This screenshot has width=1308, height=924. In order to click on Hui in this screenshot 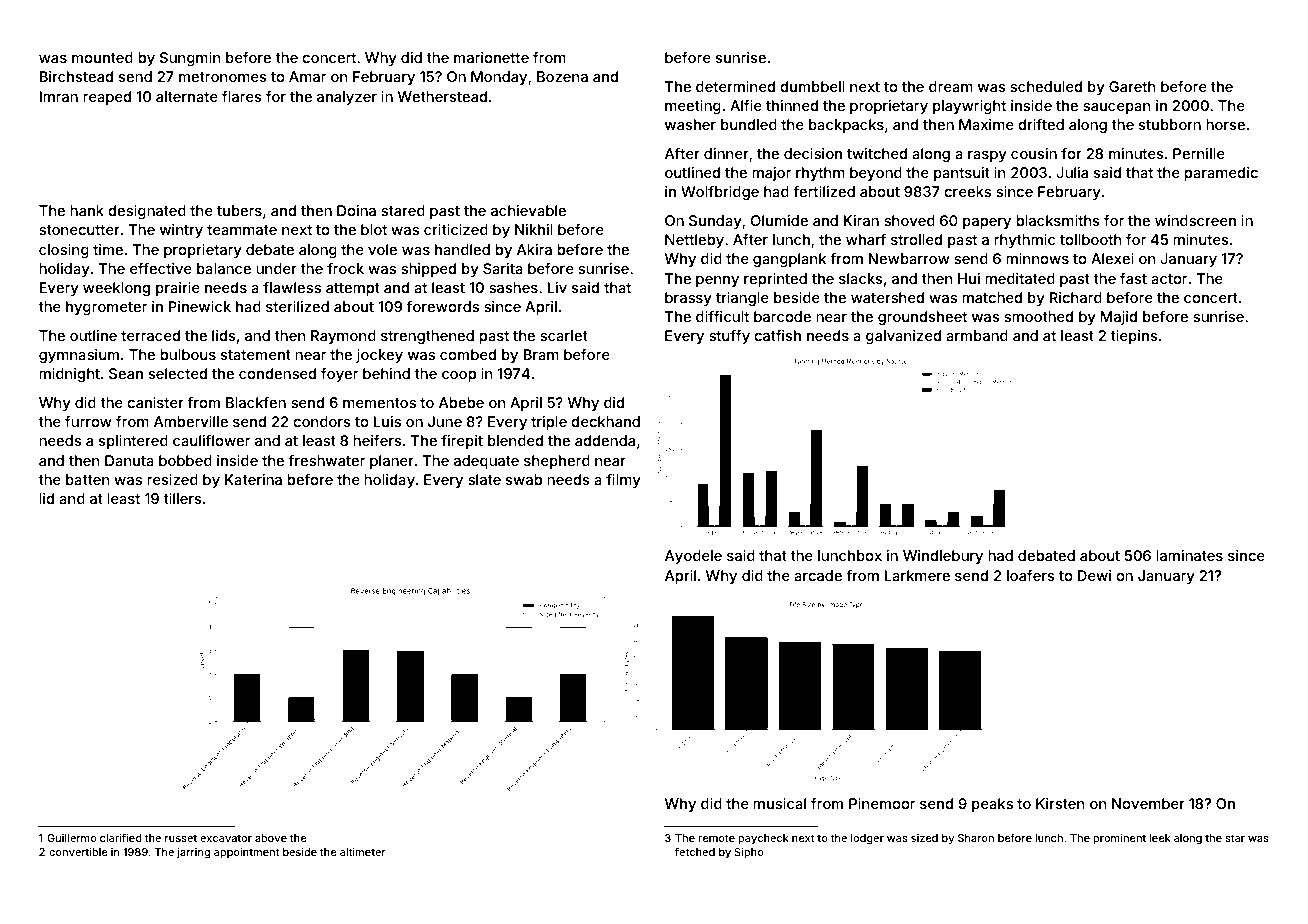, I will do `click(969, 278)`.
